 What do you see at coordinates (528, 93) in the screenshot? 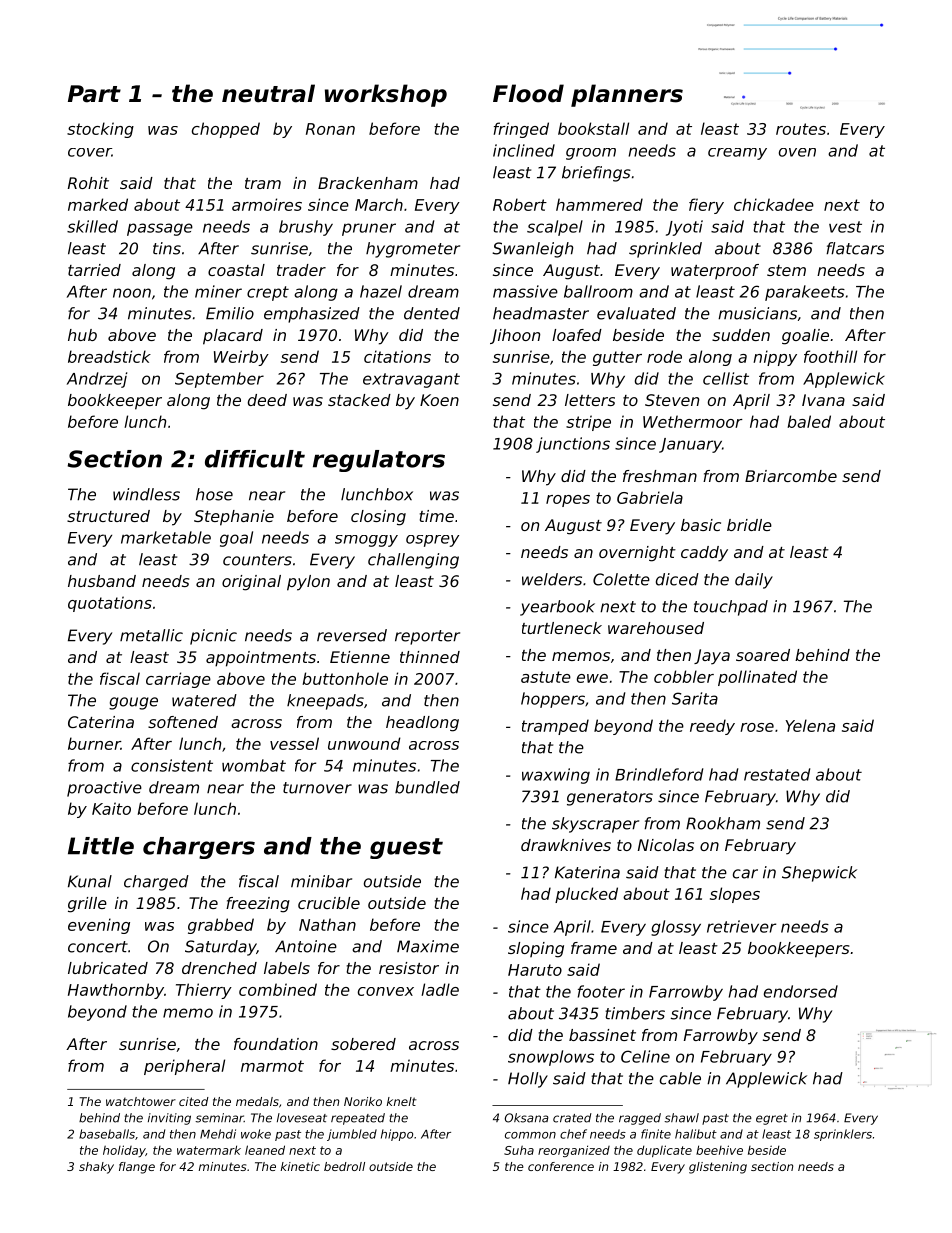
I see `Flood` at bounding box center [528, 93].
